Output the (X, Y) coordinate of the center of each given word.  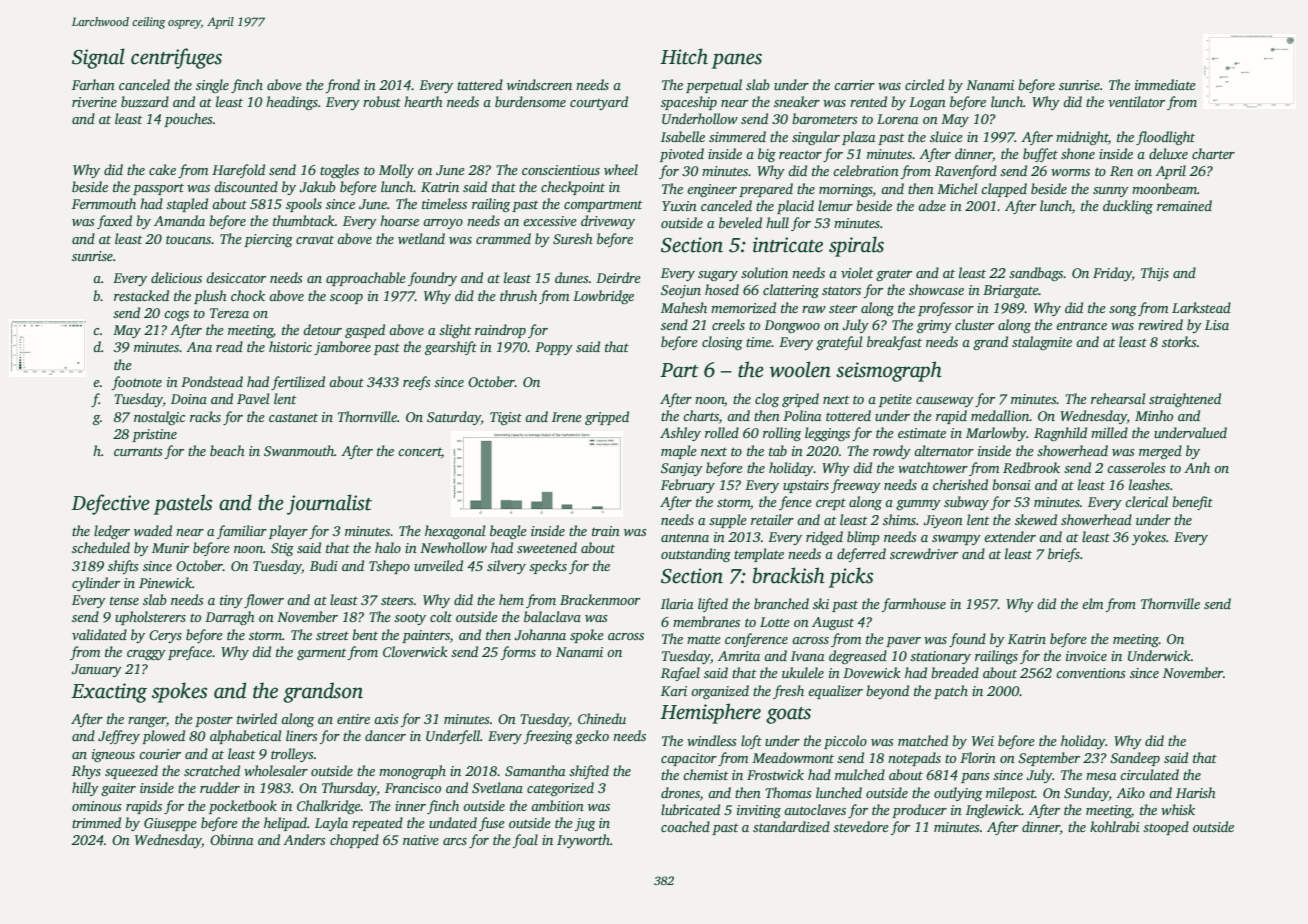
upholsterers (150, 618)
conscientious (561, 170)
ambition (557, 805)
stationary (940, 657)
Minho (1154, 415)
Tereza (229, 313)
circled (924, 84)
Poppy (554, 348)
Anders (304, 839)
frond (343, 86)
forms (518, 653)
